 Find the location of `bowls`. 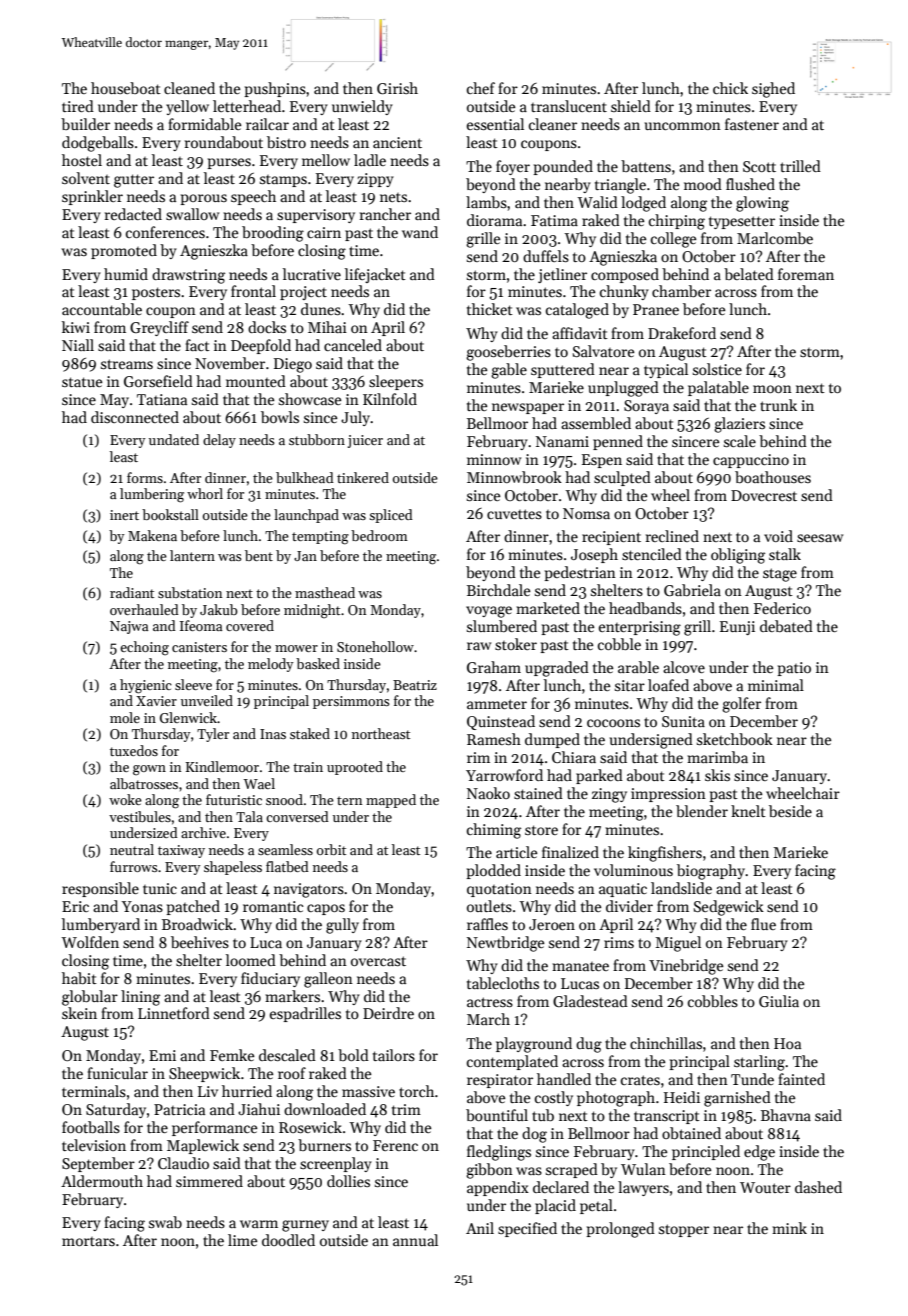

bowls is located at coordinates (280, 417).
